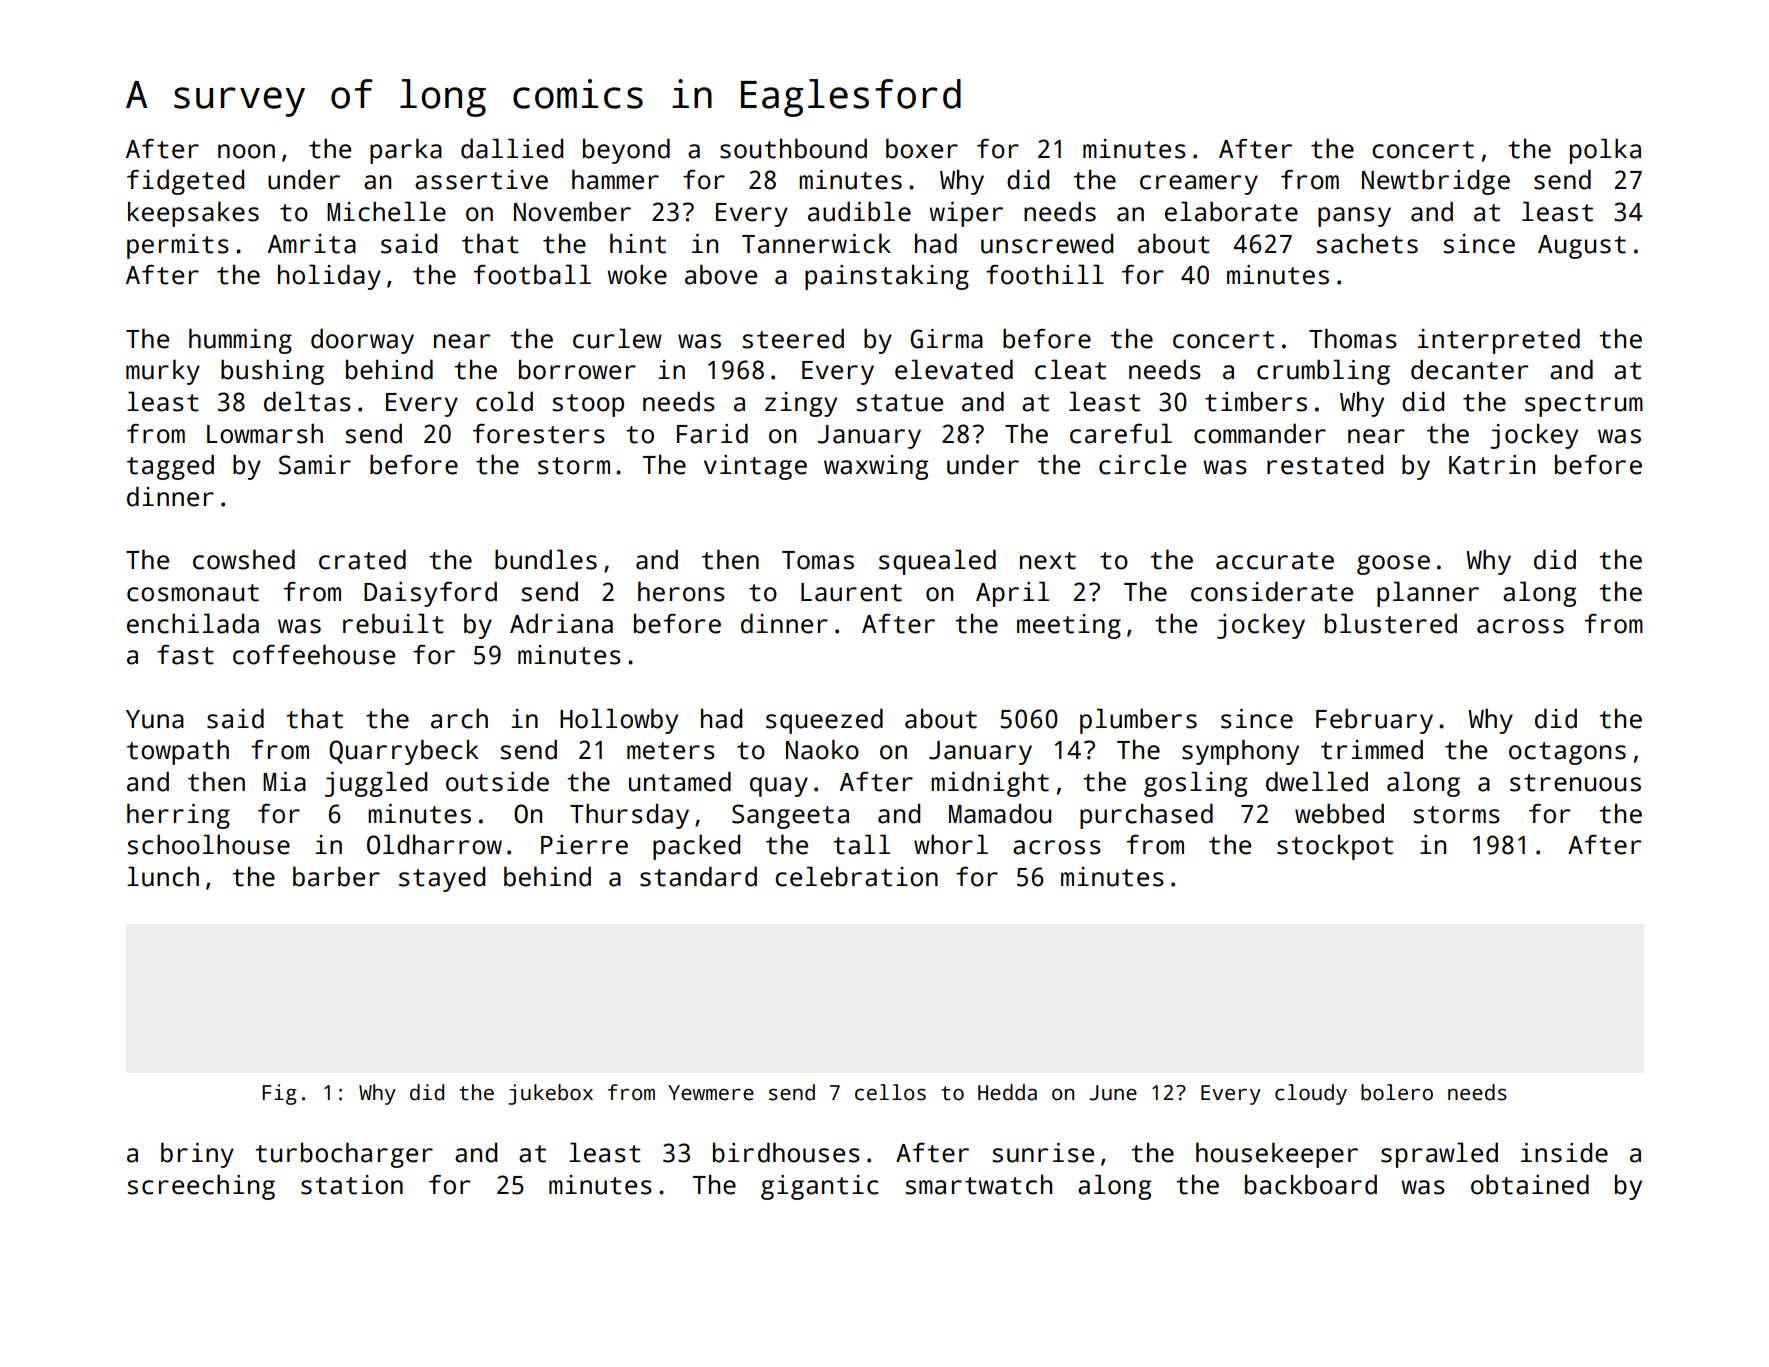  I want to click on squeezed, so click(824, 721).
